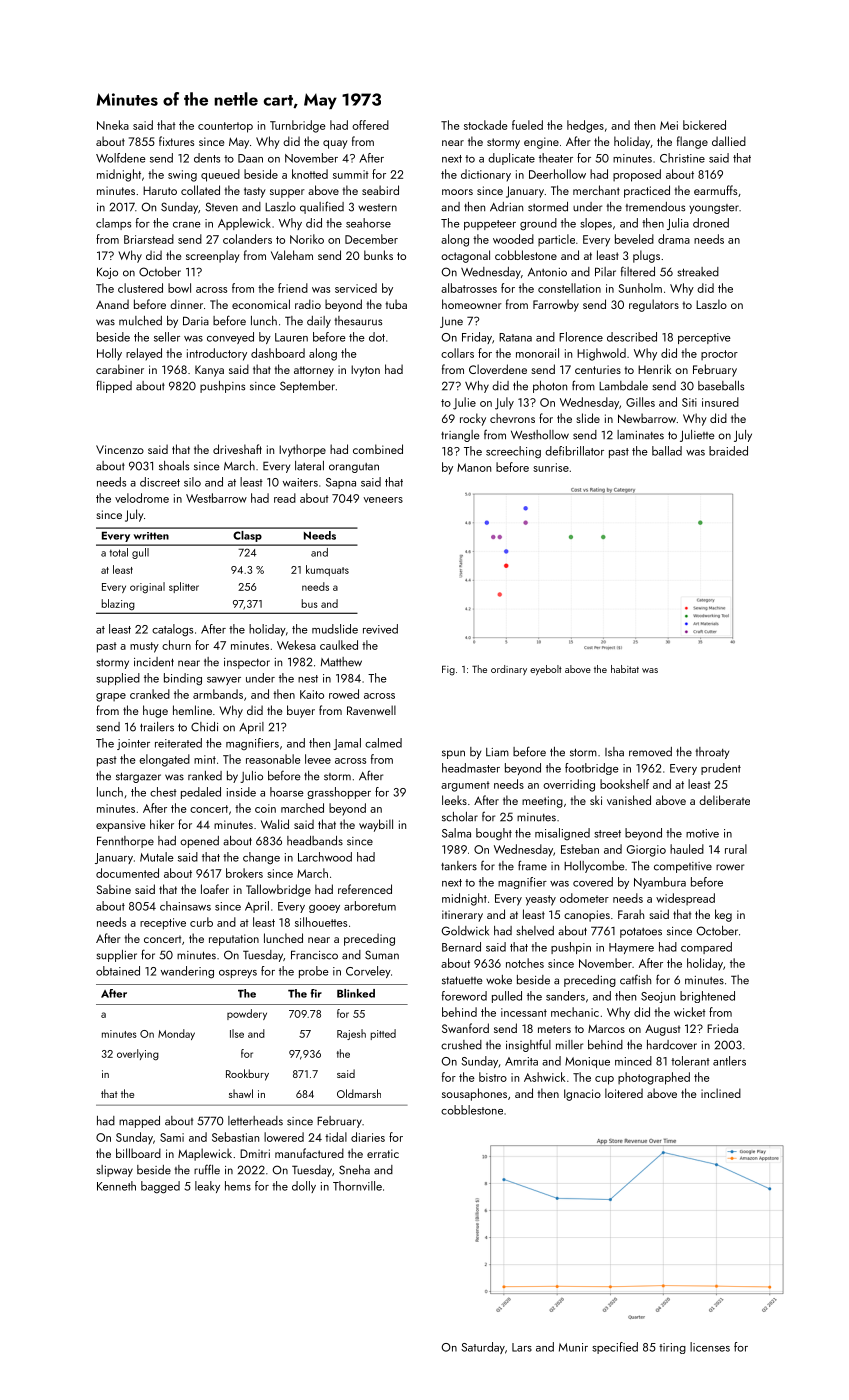 This screenshot has height=1400, width=849. Describe the element at coordinates (625, 669) in the screenshot. I see `habitat` at that location.
